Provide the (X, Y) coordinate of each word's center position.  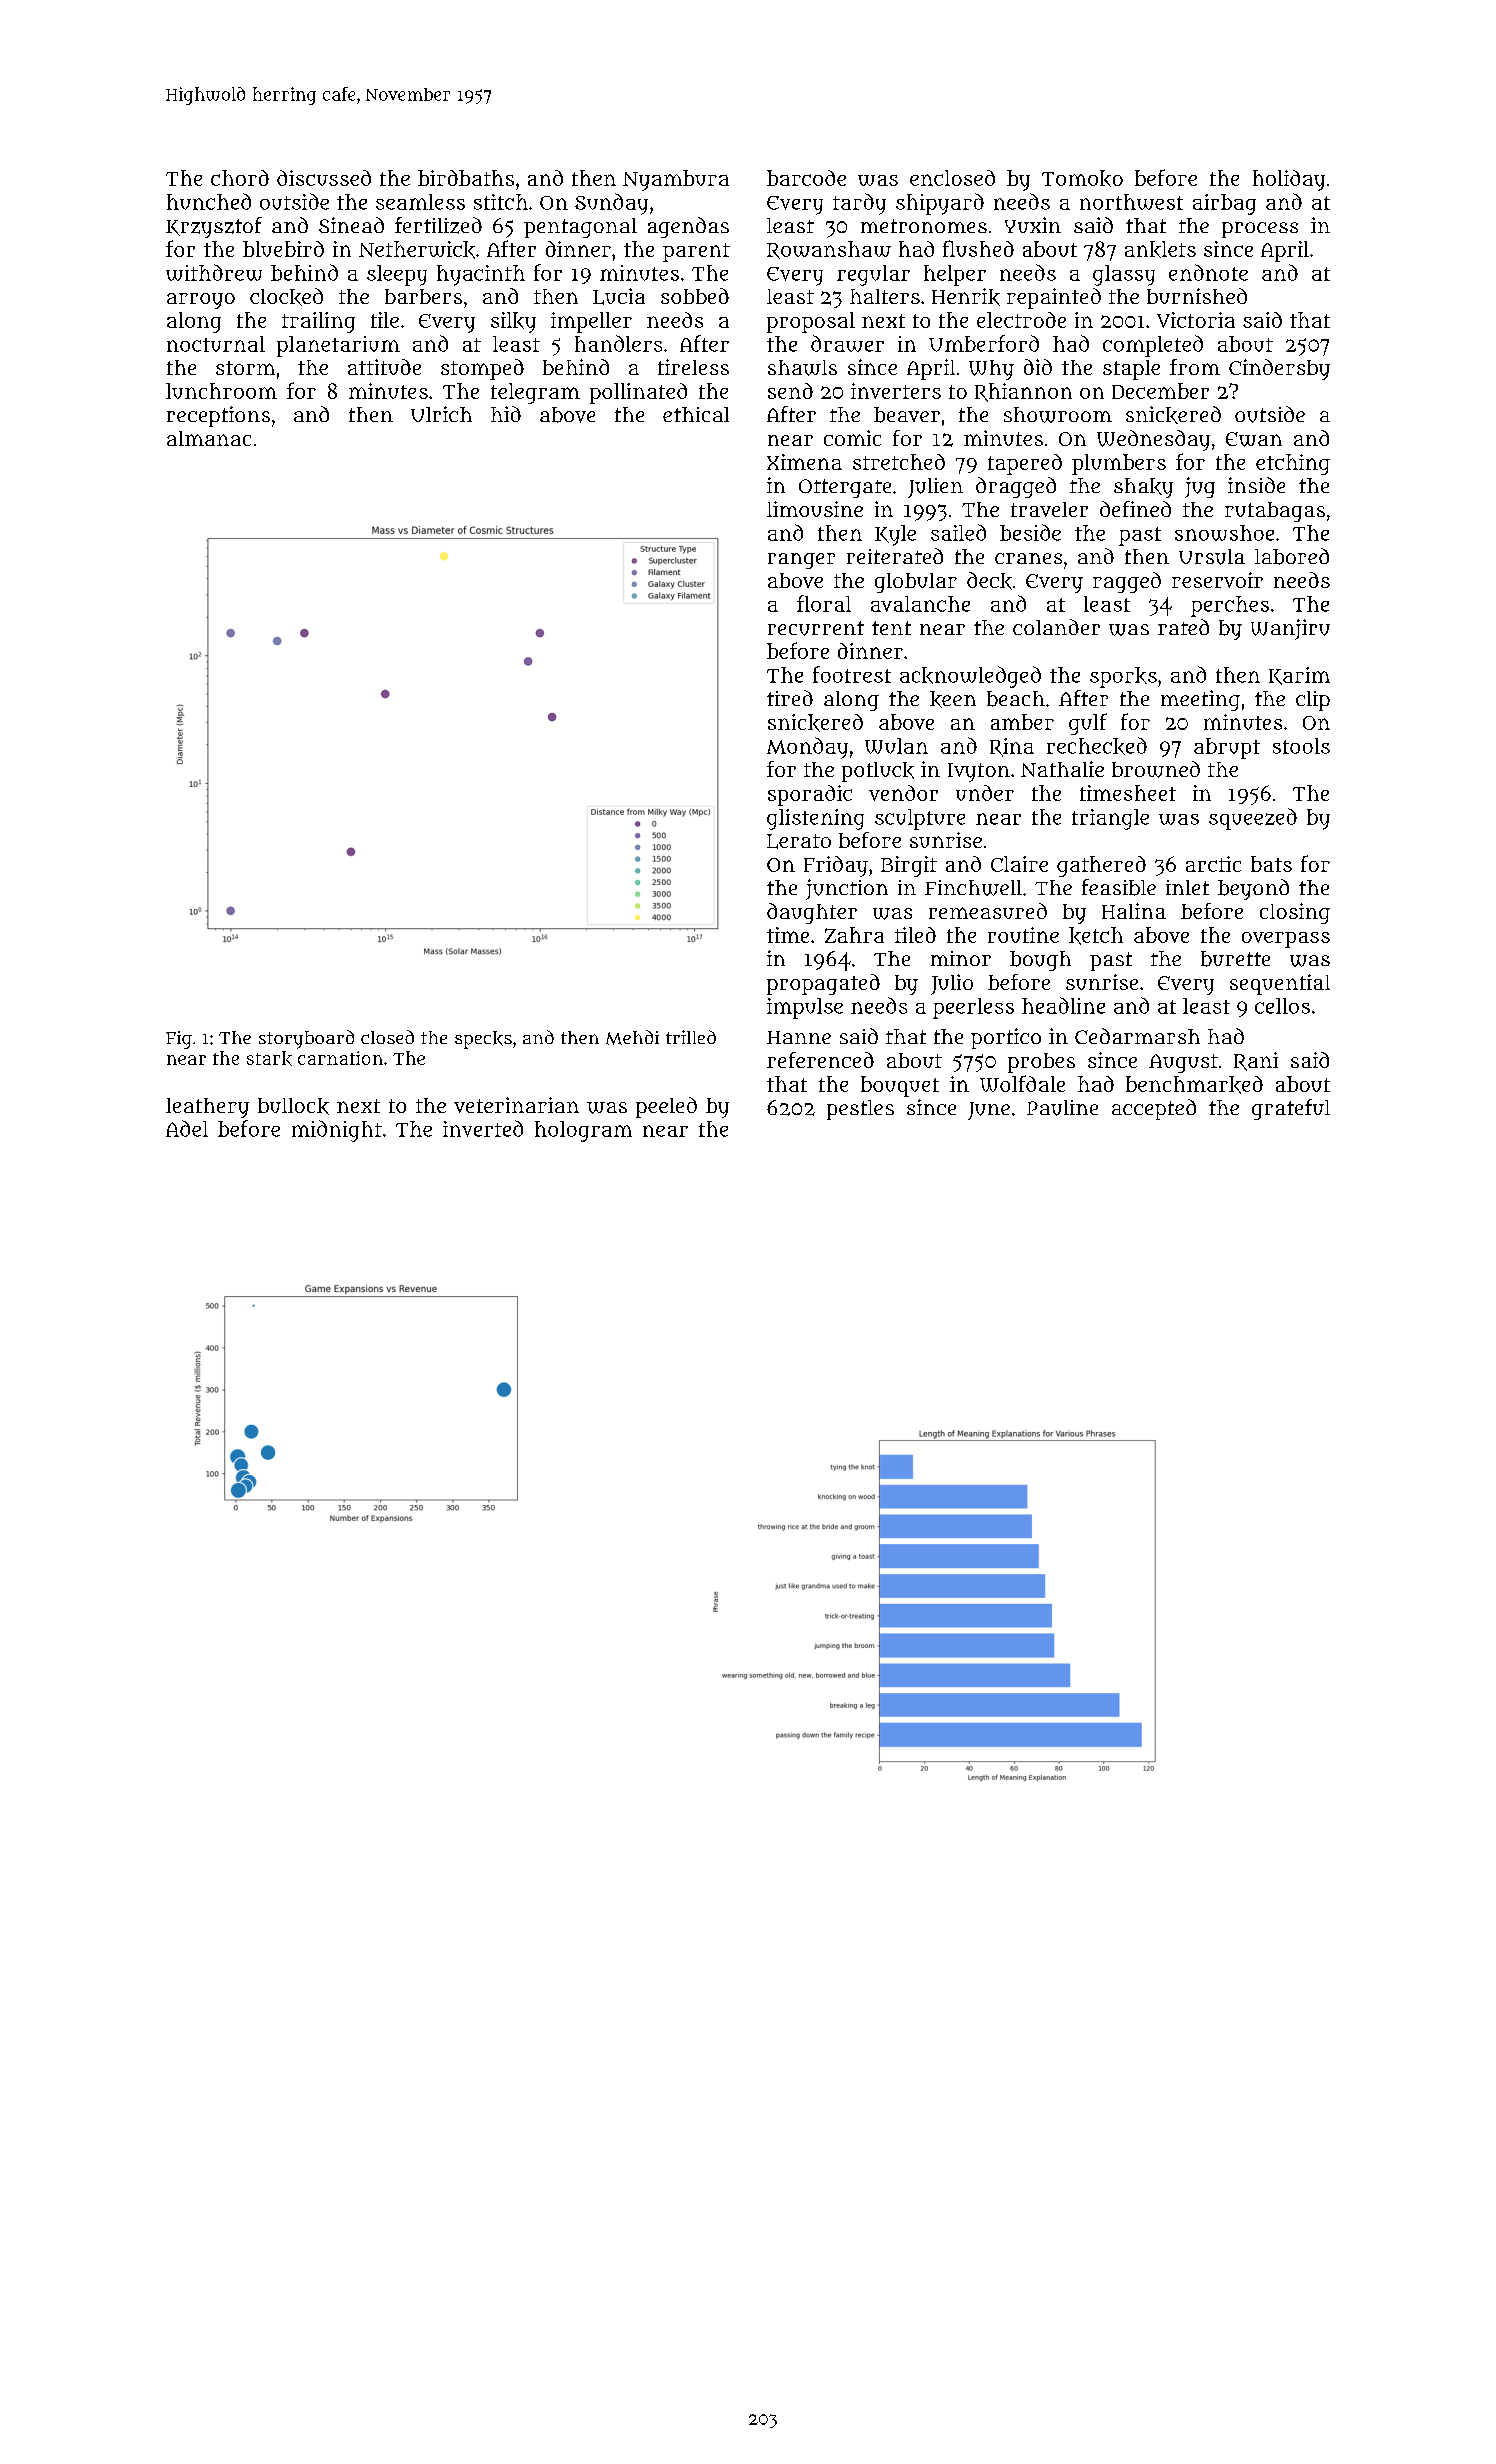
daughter (812, 913)
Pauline (1062, 1108)
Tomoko (1082, 178)
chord (240, 178)
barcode (806, 178)
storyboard (306, 1039)
